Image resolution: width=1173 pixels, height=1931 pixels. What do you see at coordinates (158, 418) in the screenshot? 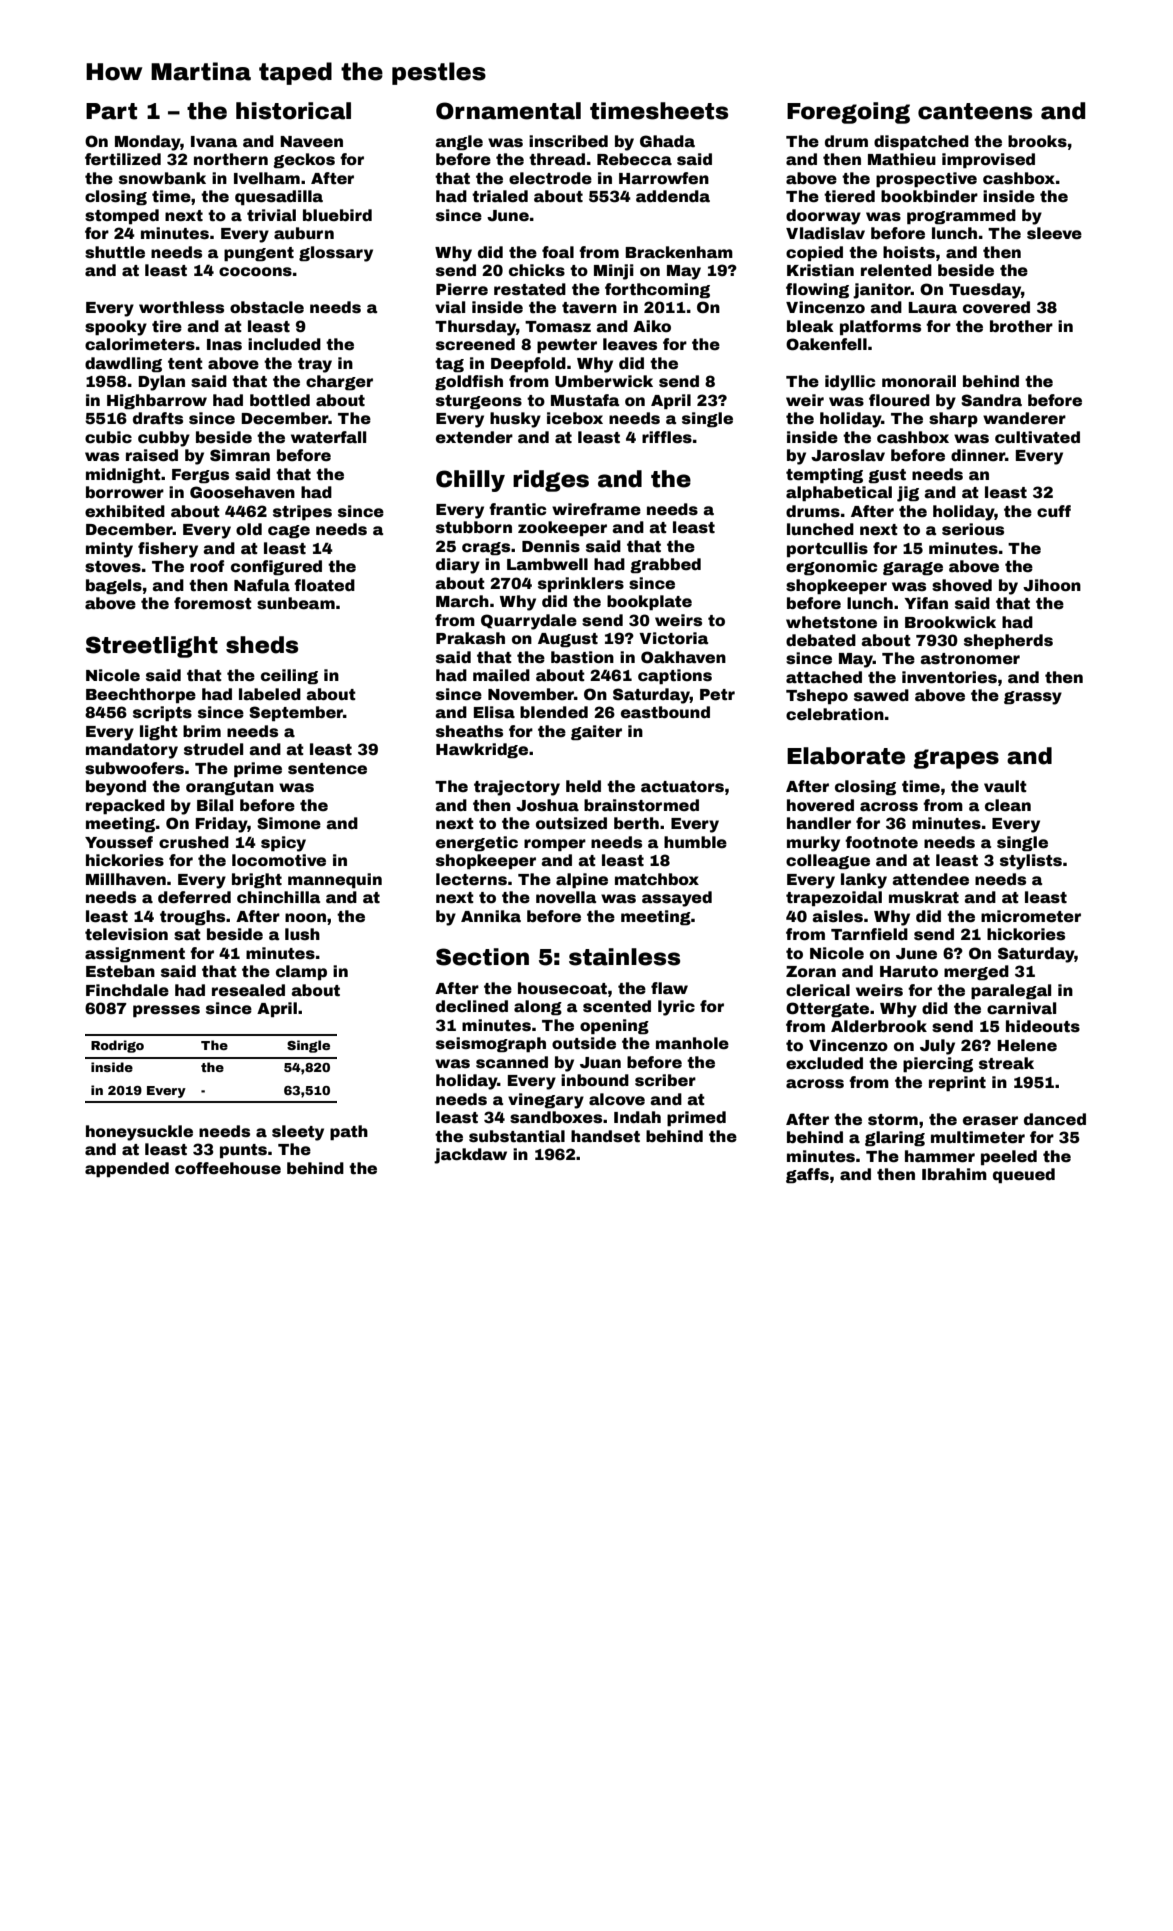
I see `drafts` at bounding box center [158, 418].
